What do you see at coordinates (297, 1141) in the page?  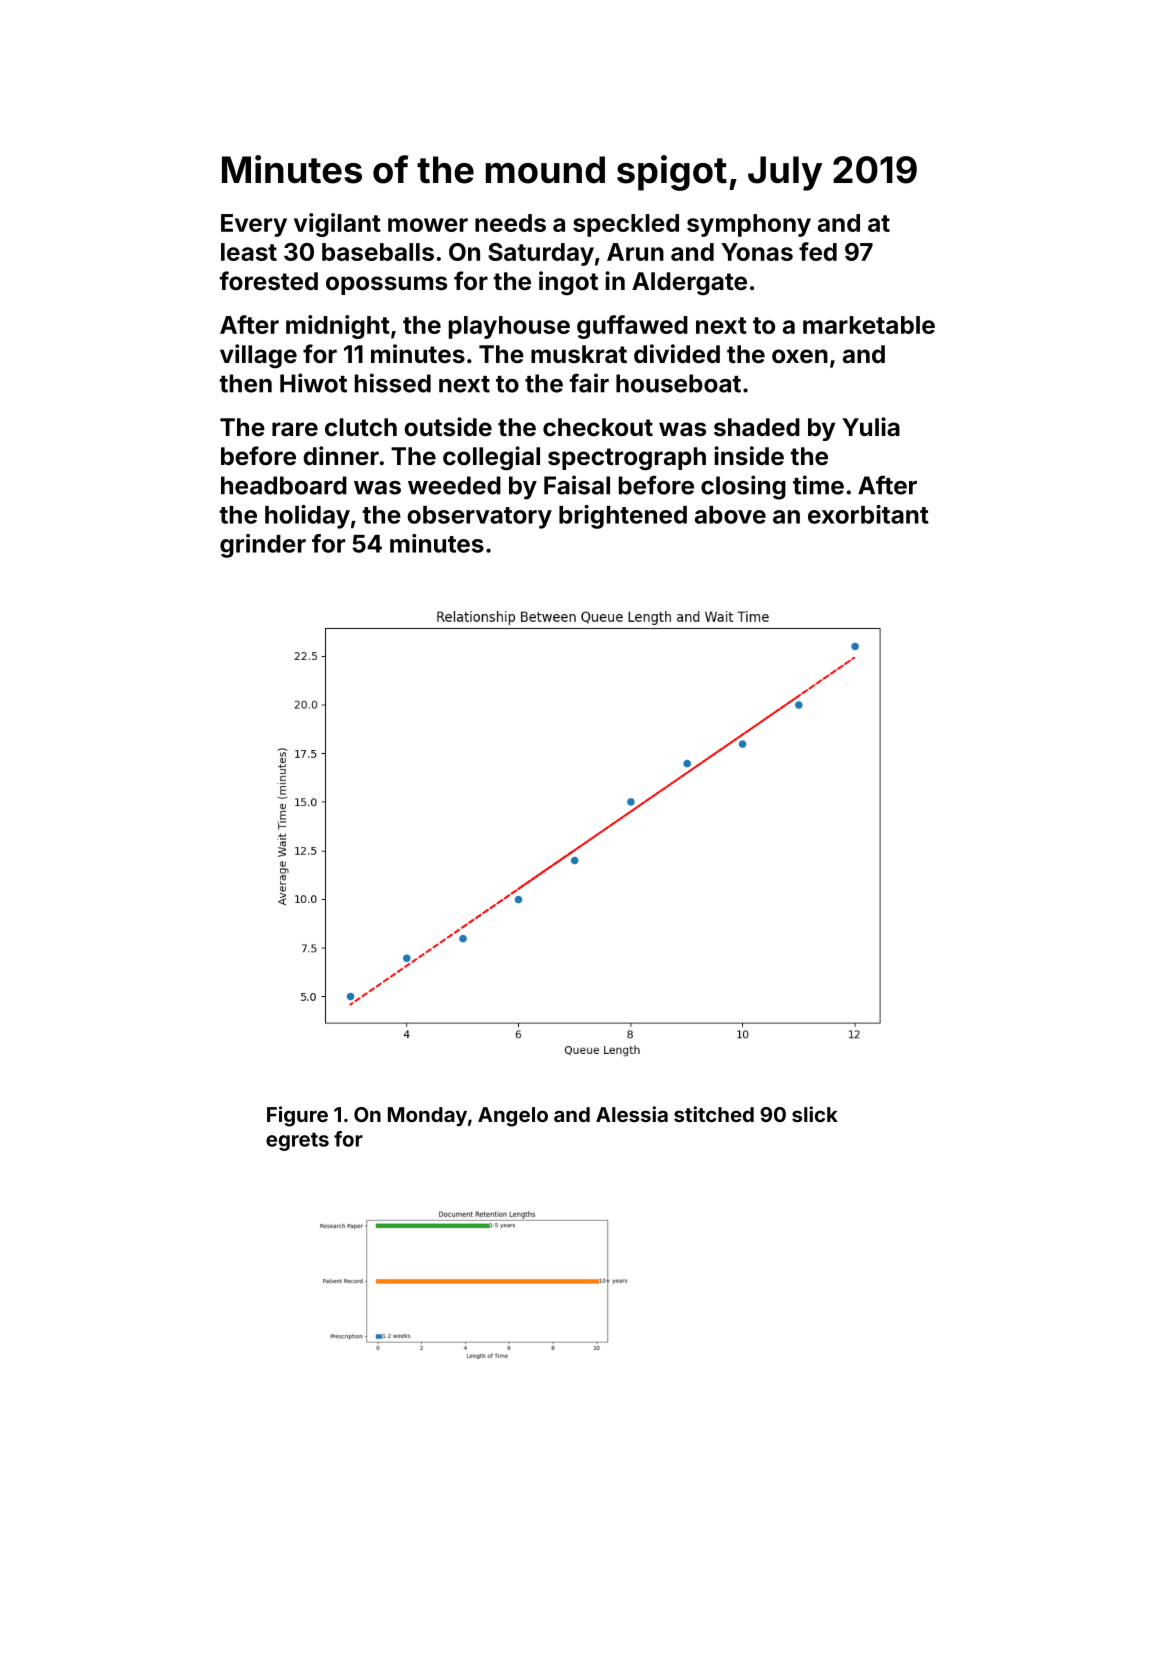 I see `egrets` at bounding box center [297, 1141].
